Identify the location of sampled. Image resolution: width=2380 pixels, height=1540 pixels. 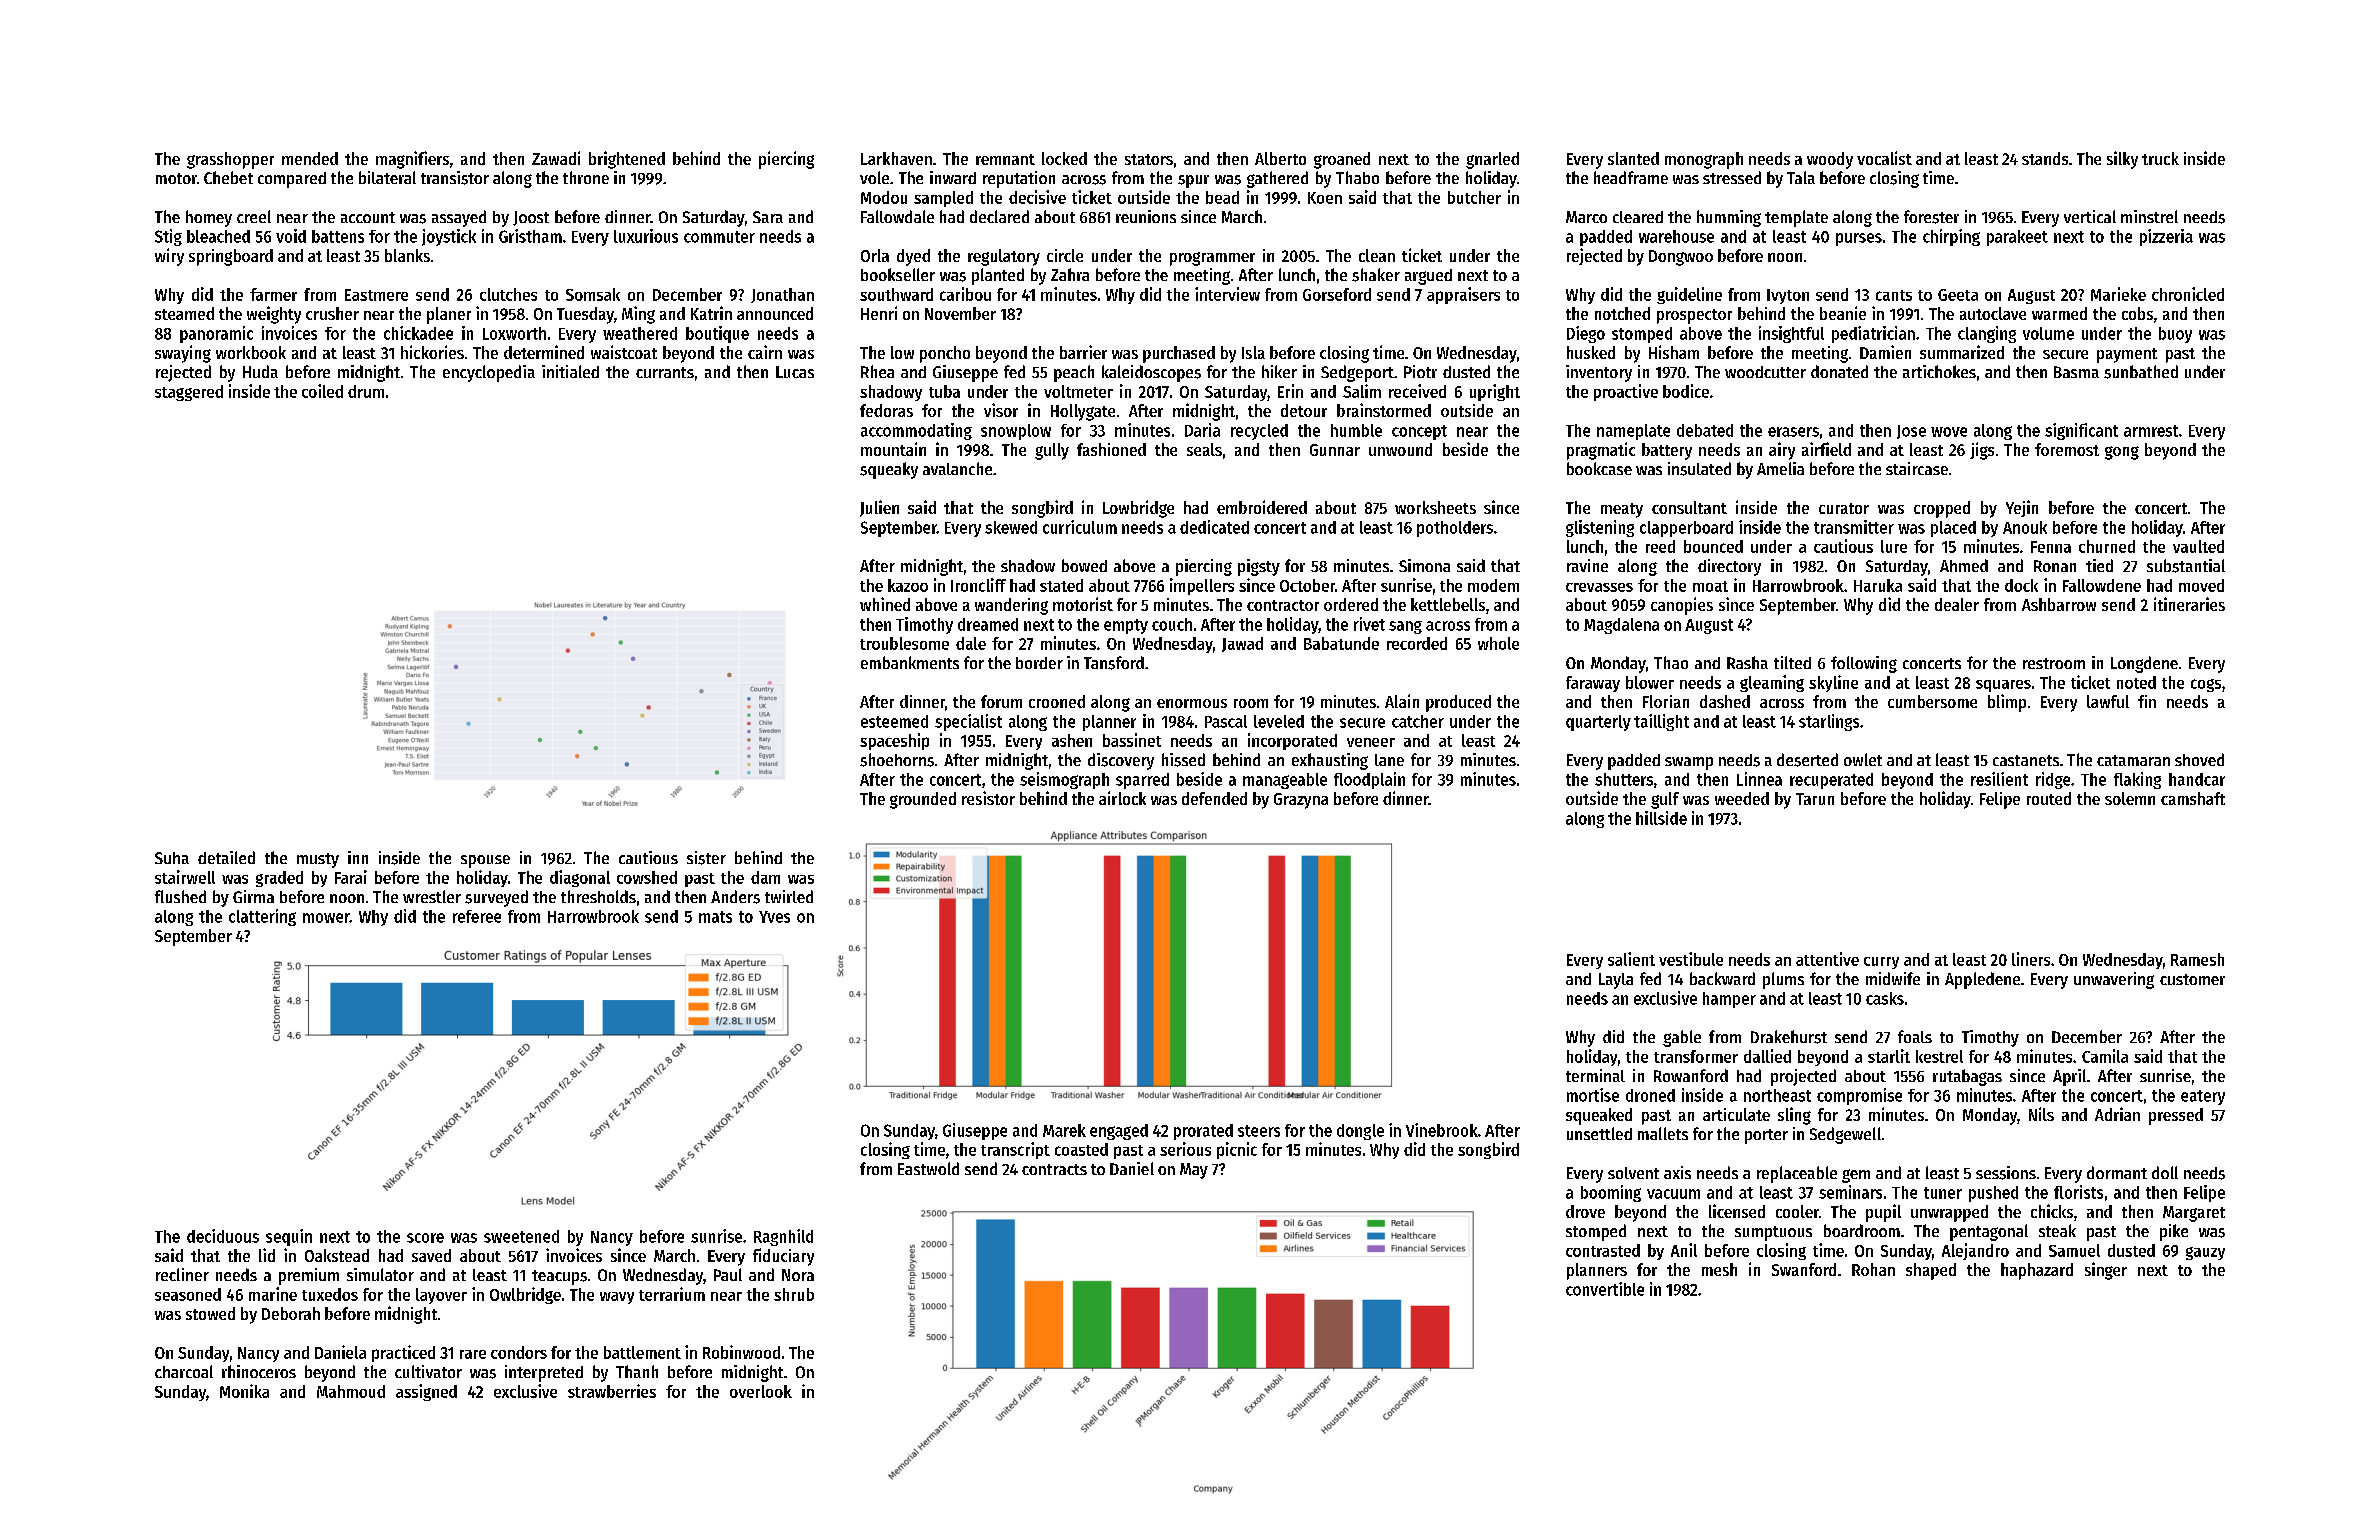
(943, 199).
